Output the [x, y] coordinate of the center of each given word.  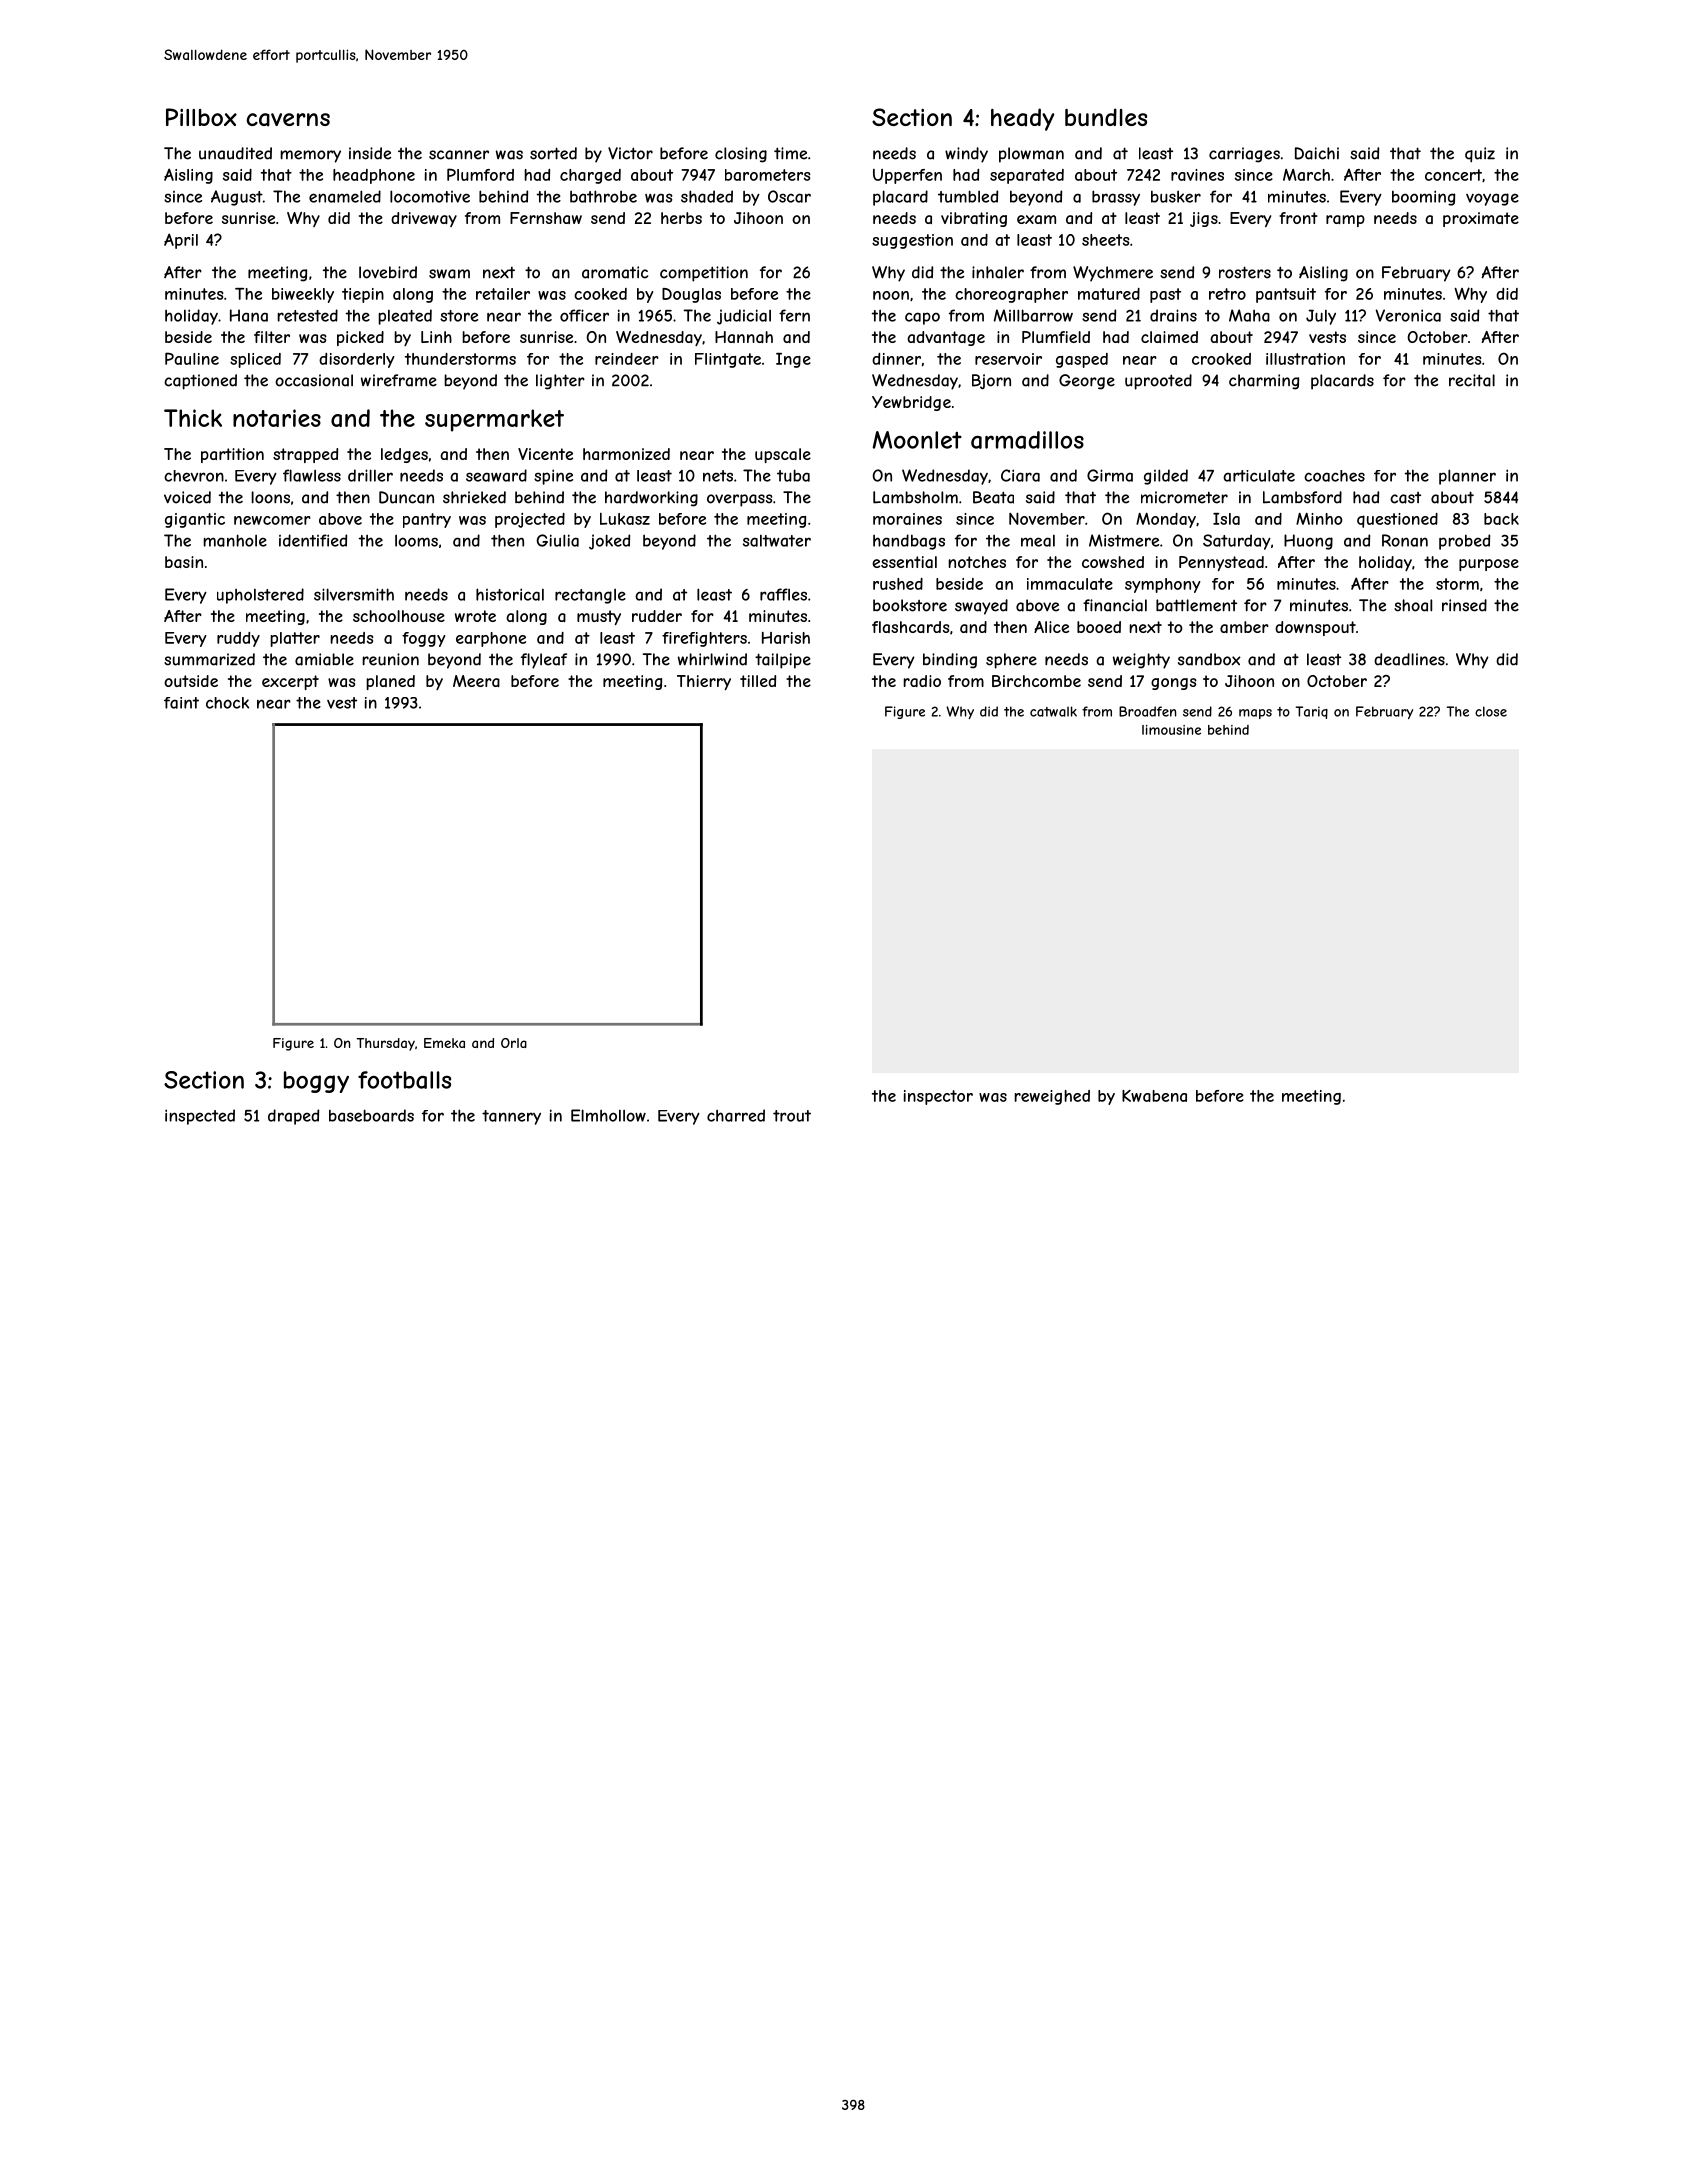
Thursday [385, 1044]
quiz [1480, 154]
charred [736, 1115]
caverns [288, 120]
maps [1255, 714]
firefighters [704, 639]
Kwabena [1154, 1096]
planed [390, 682]
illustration [1305, 359]
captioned [200, 382]
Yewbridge [911, 403]
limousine [1171, 730]
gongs [1174, 684]
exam [1036, 219]
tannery [511, 1117]
